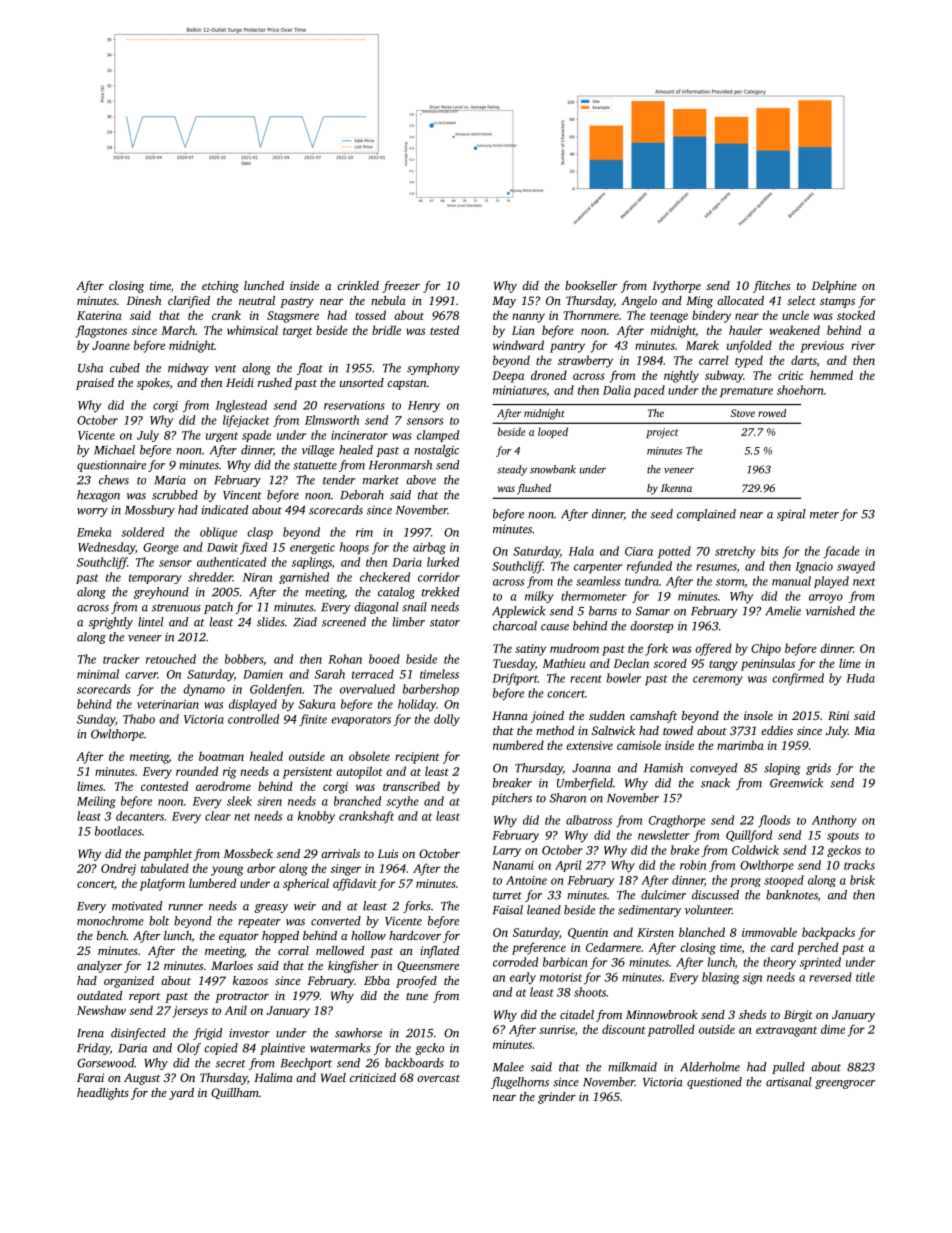  What do you see at coordinates (822, 347) in the screenshot?
I see `previous` at bounding box center [822, 347].
